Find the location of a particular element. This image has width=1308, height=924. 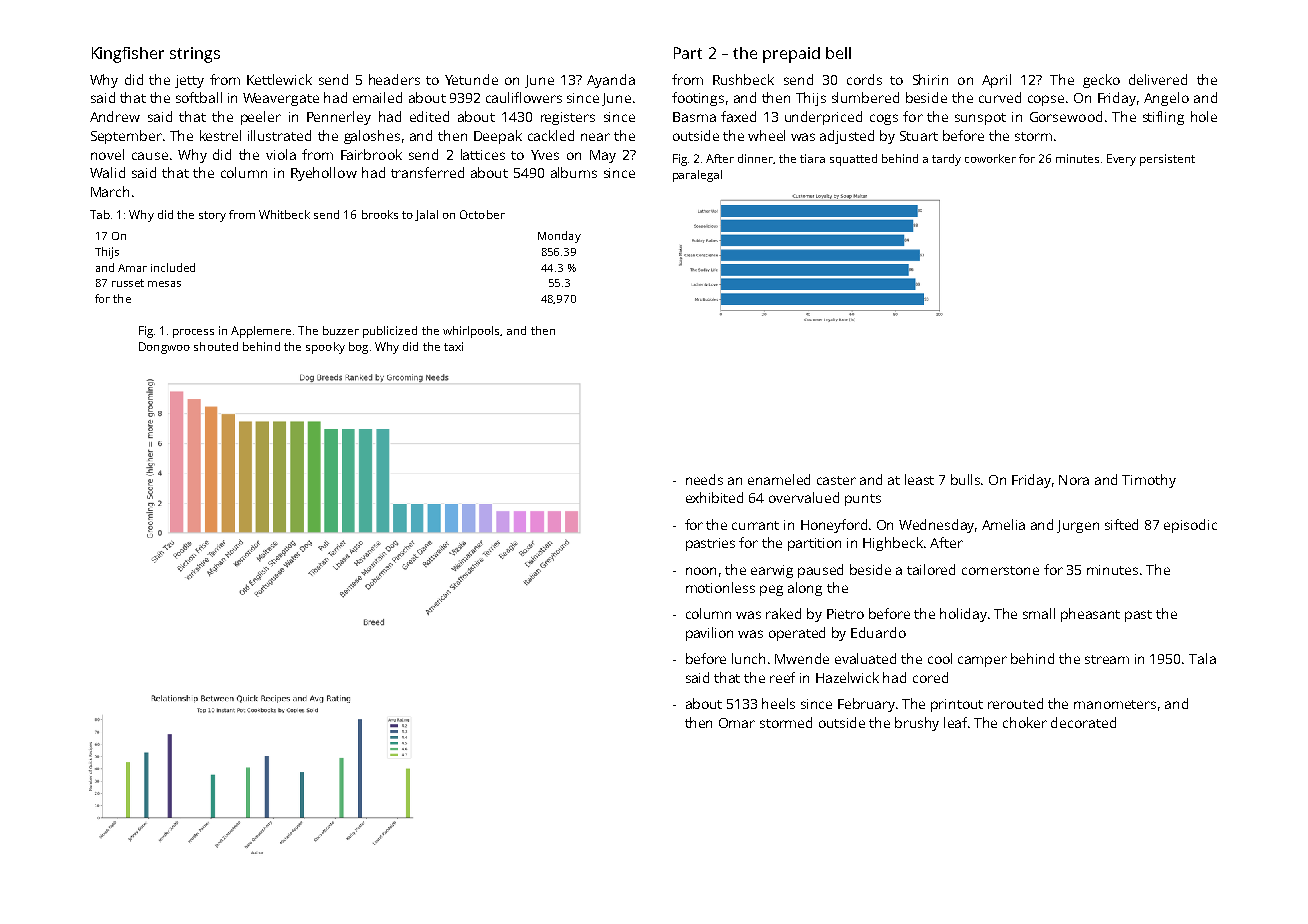

prepaid is located at coordinates (791, 55).
